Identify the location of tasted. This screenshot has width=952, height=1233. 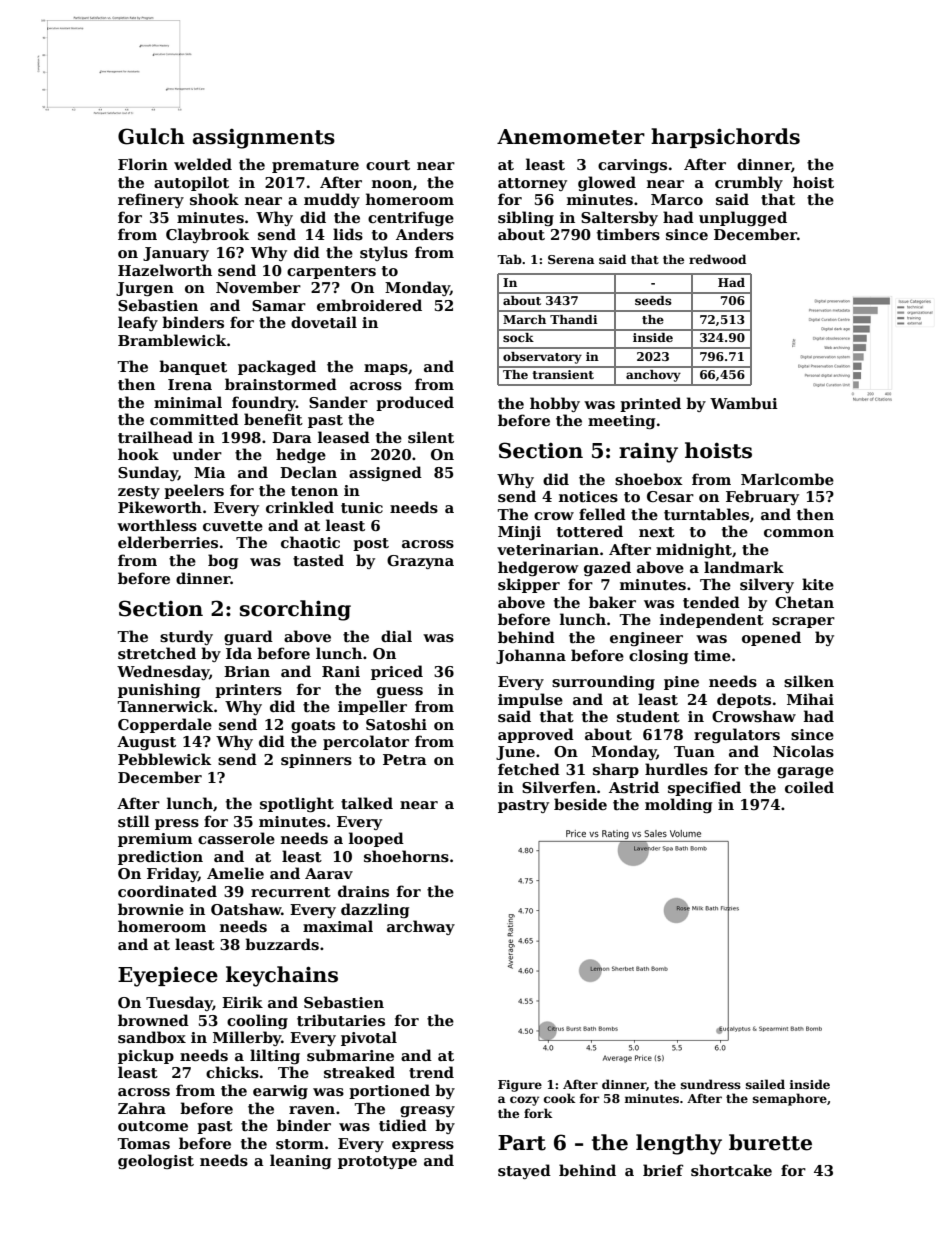
(318, 560).
